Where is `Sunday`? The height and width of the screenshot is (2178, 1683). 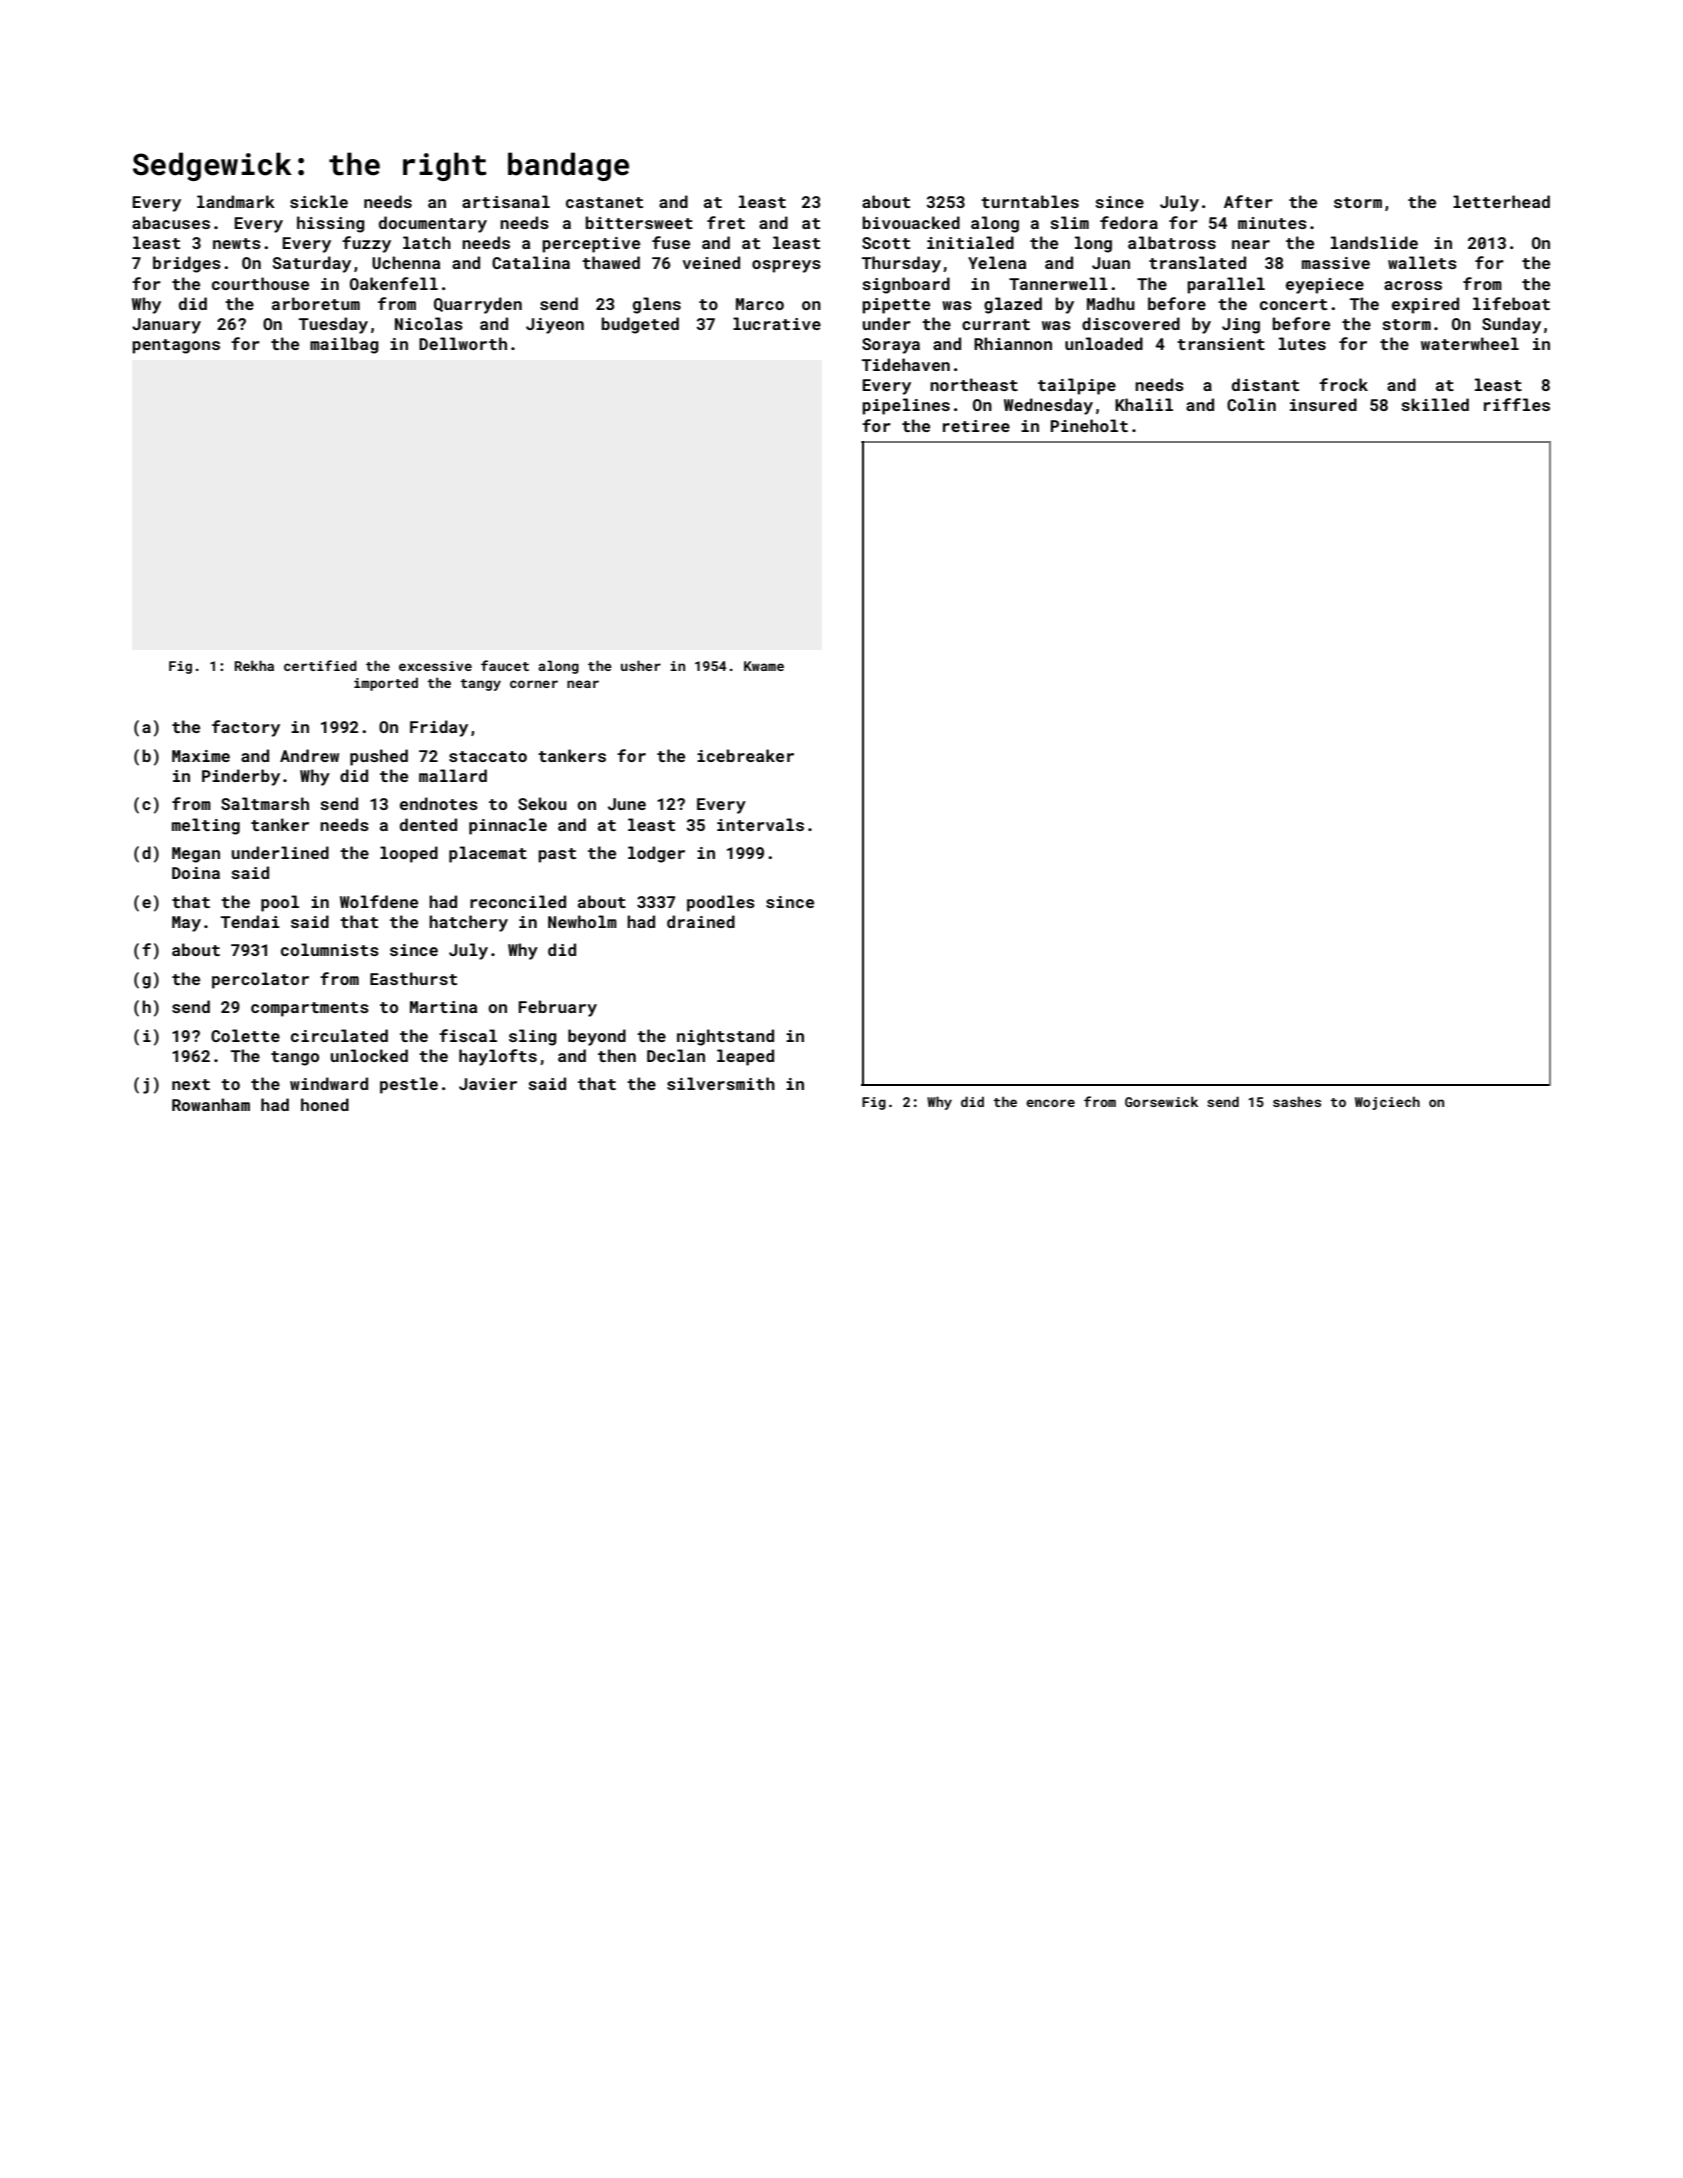 Sunday is located at coordinates (1511, 325).
